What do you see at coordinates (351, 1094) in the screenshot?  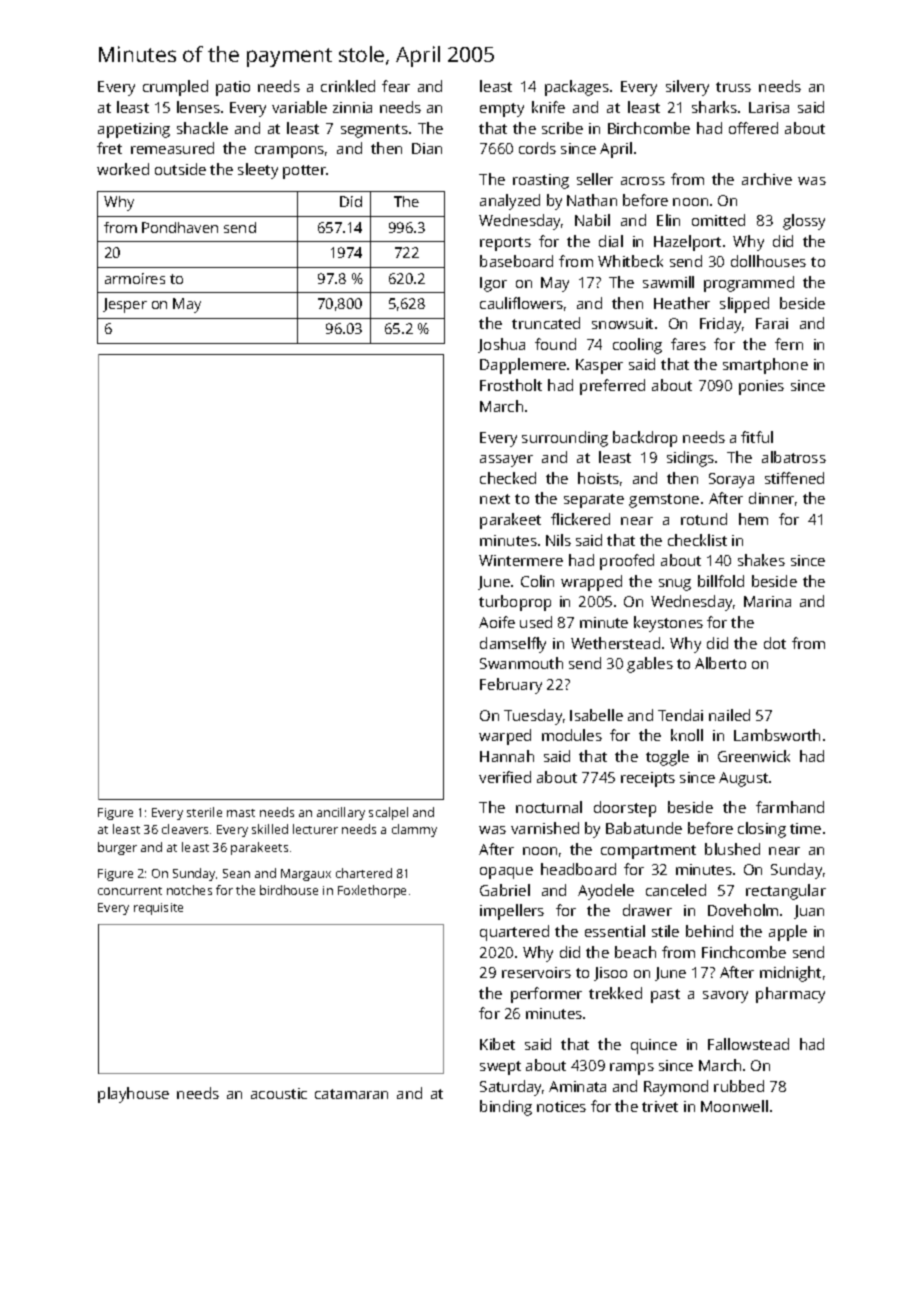 I see `catamaran` at bounding box center [351, 1094].
